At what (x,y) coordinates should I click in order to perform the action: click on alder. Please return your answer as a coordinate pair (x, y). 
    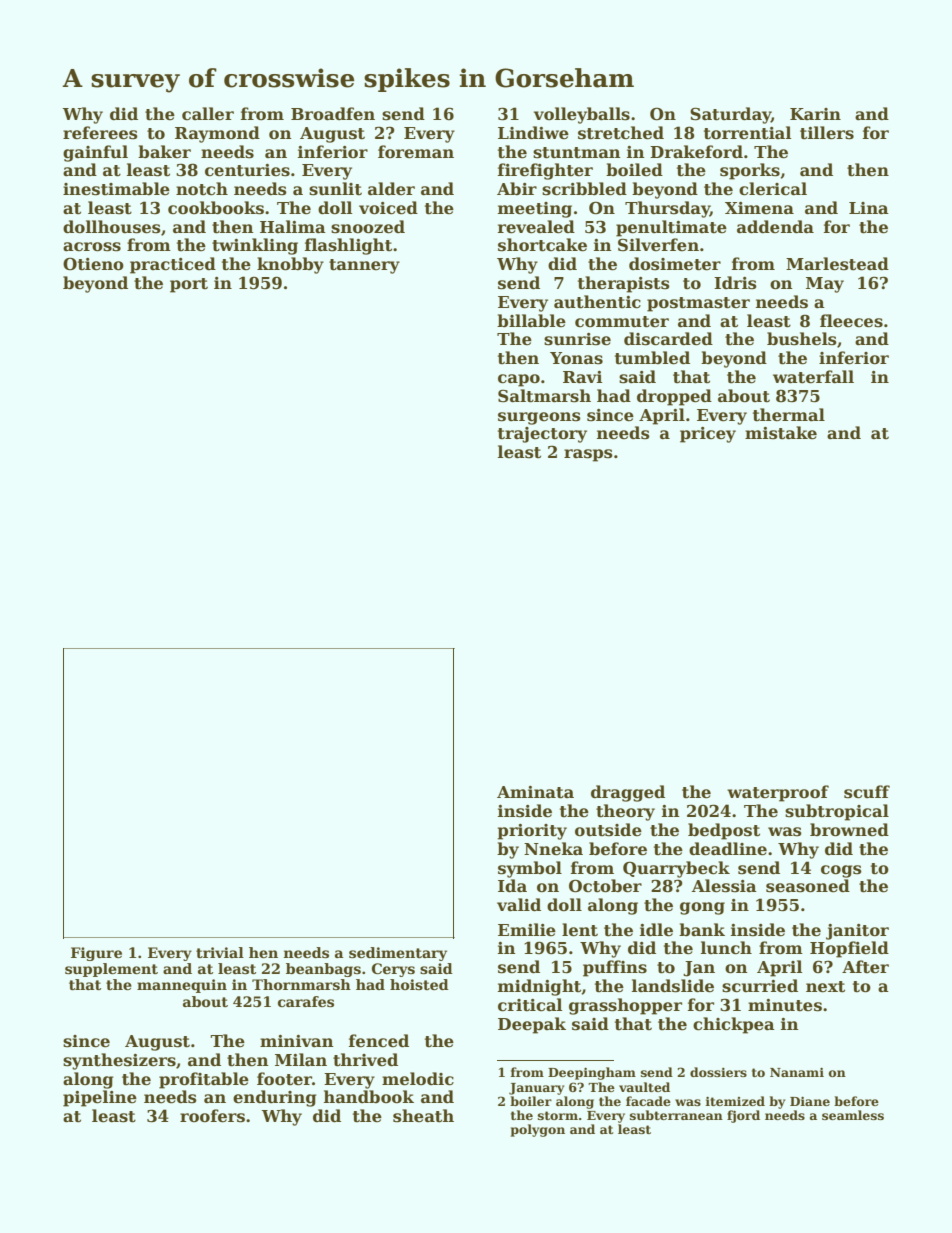
    Looking at the image, I should click on (391, 189).
